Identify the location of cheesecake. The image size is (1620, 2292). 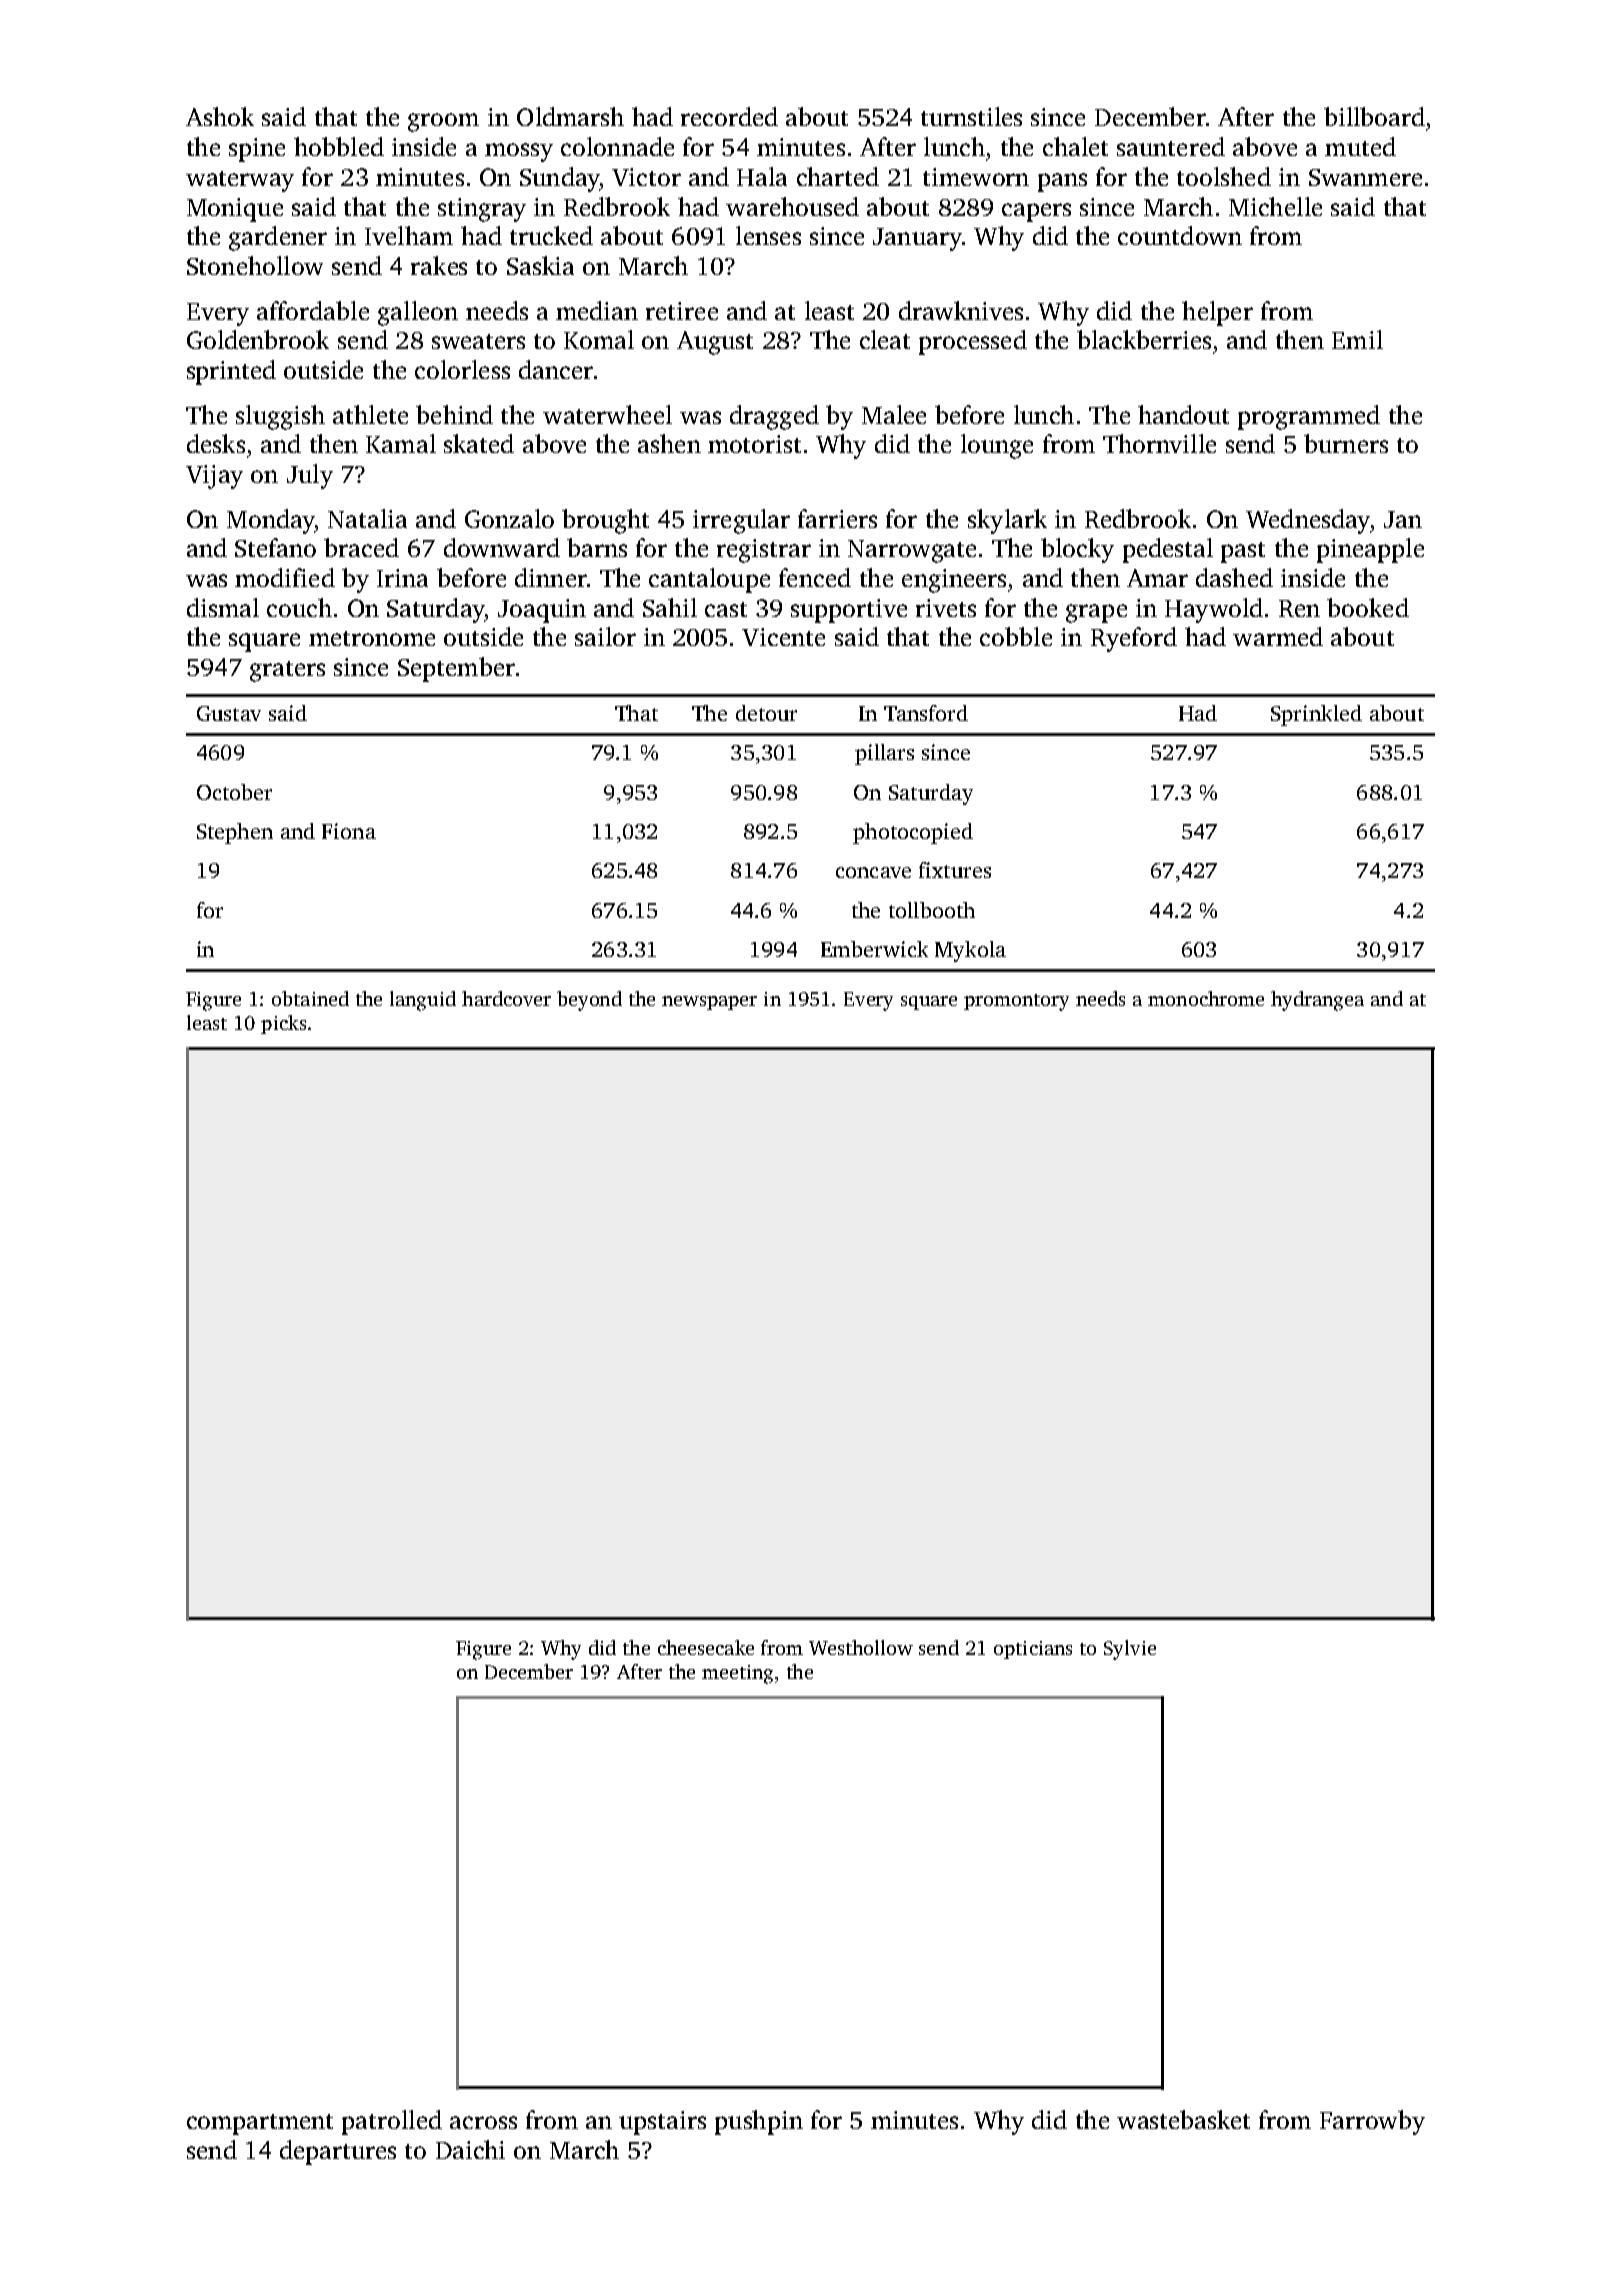
(706, 1647).
